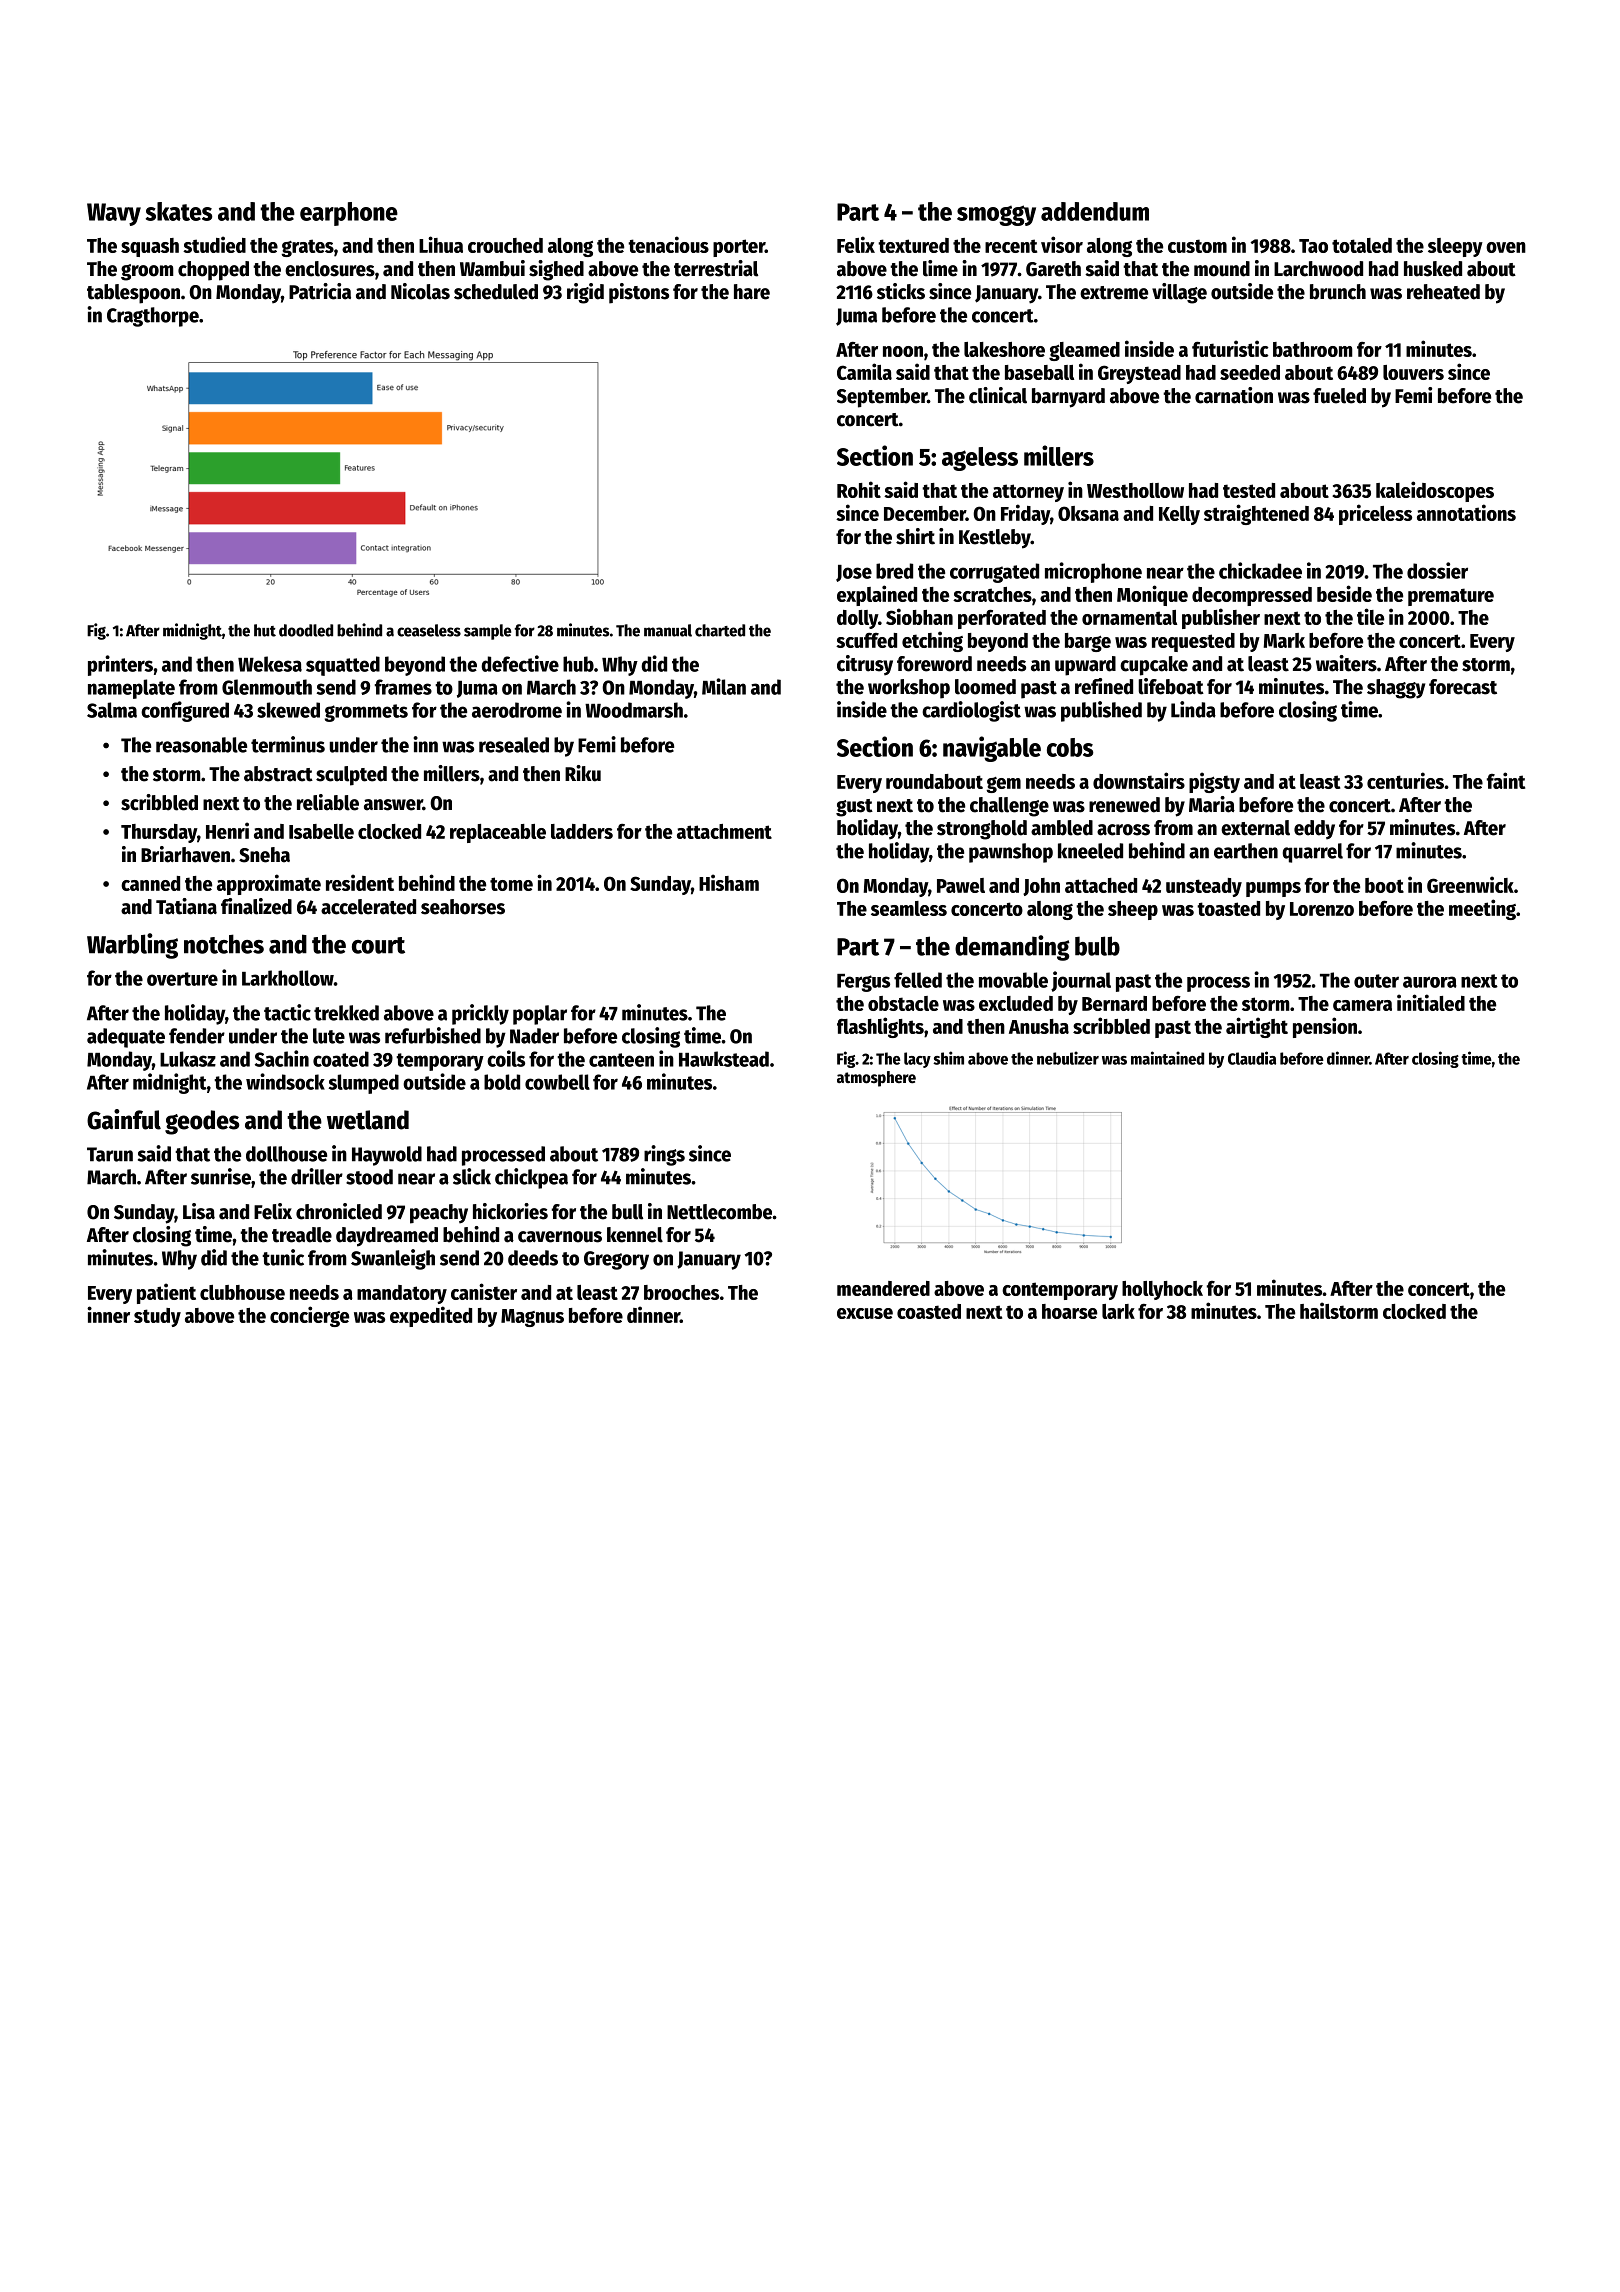  Describe the element at coordinates (307, 248) in the image. I see `grates` at that location.
